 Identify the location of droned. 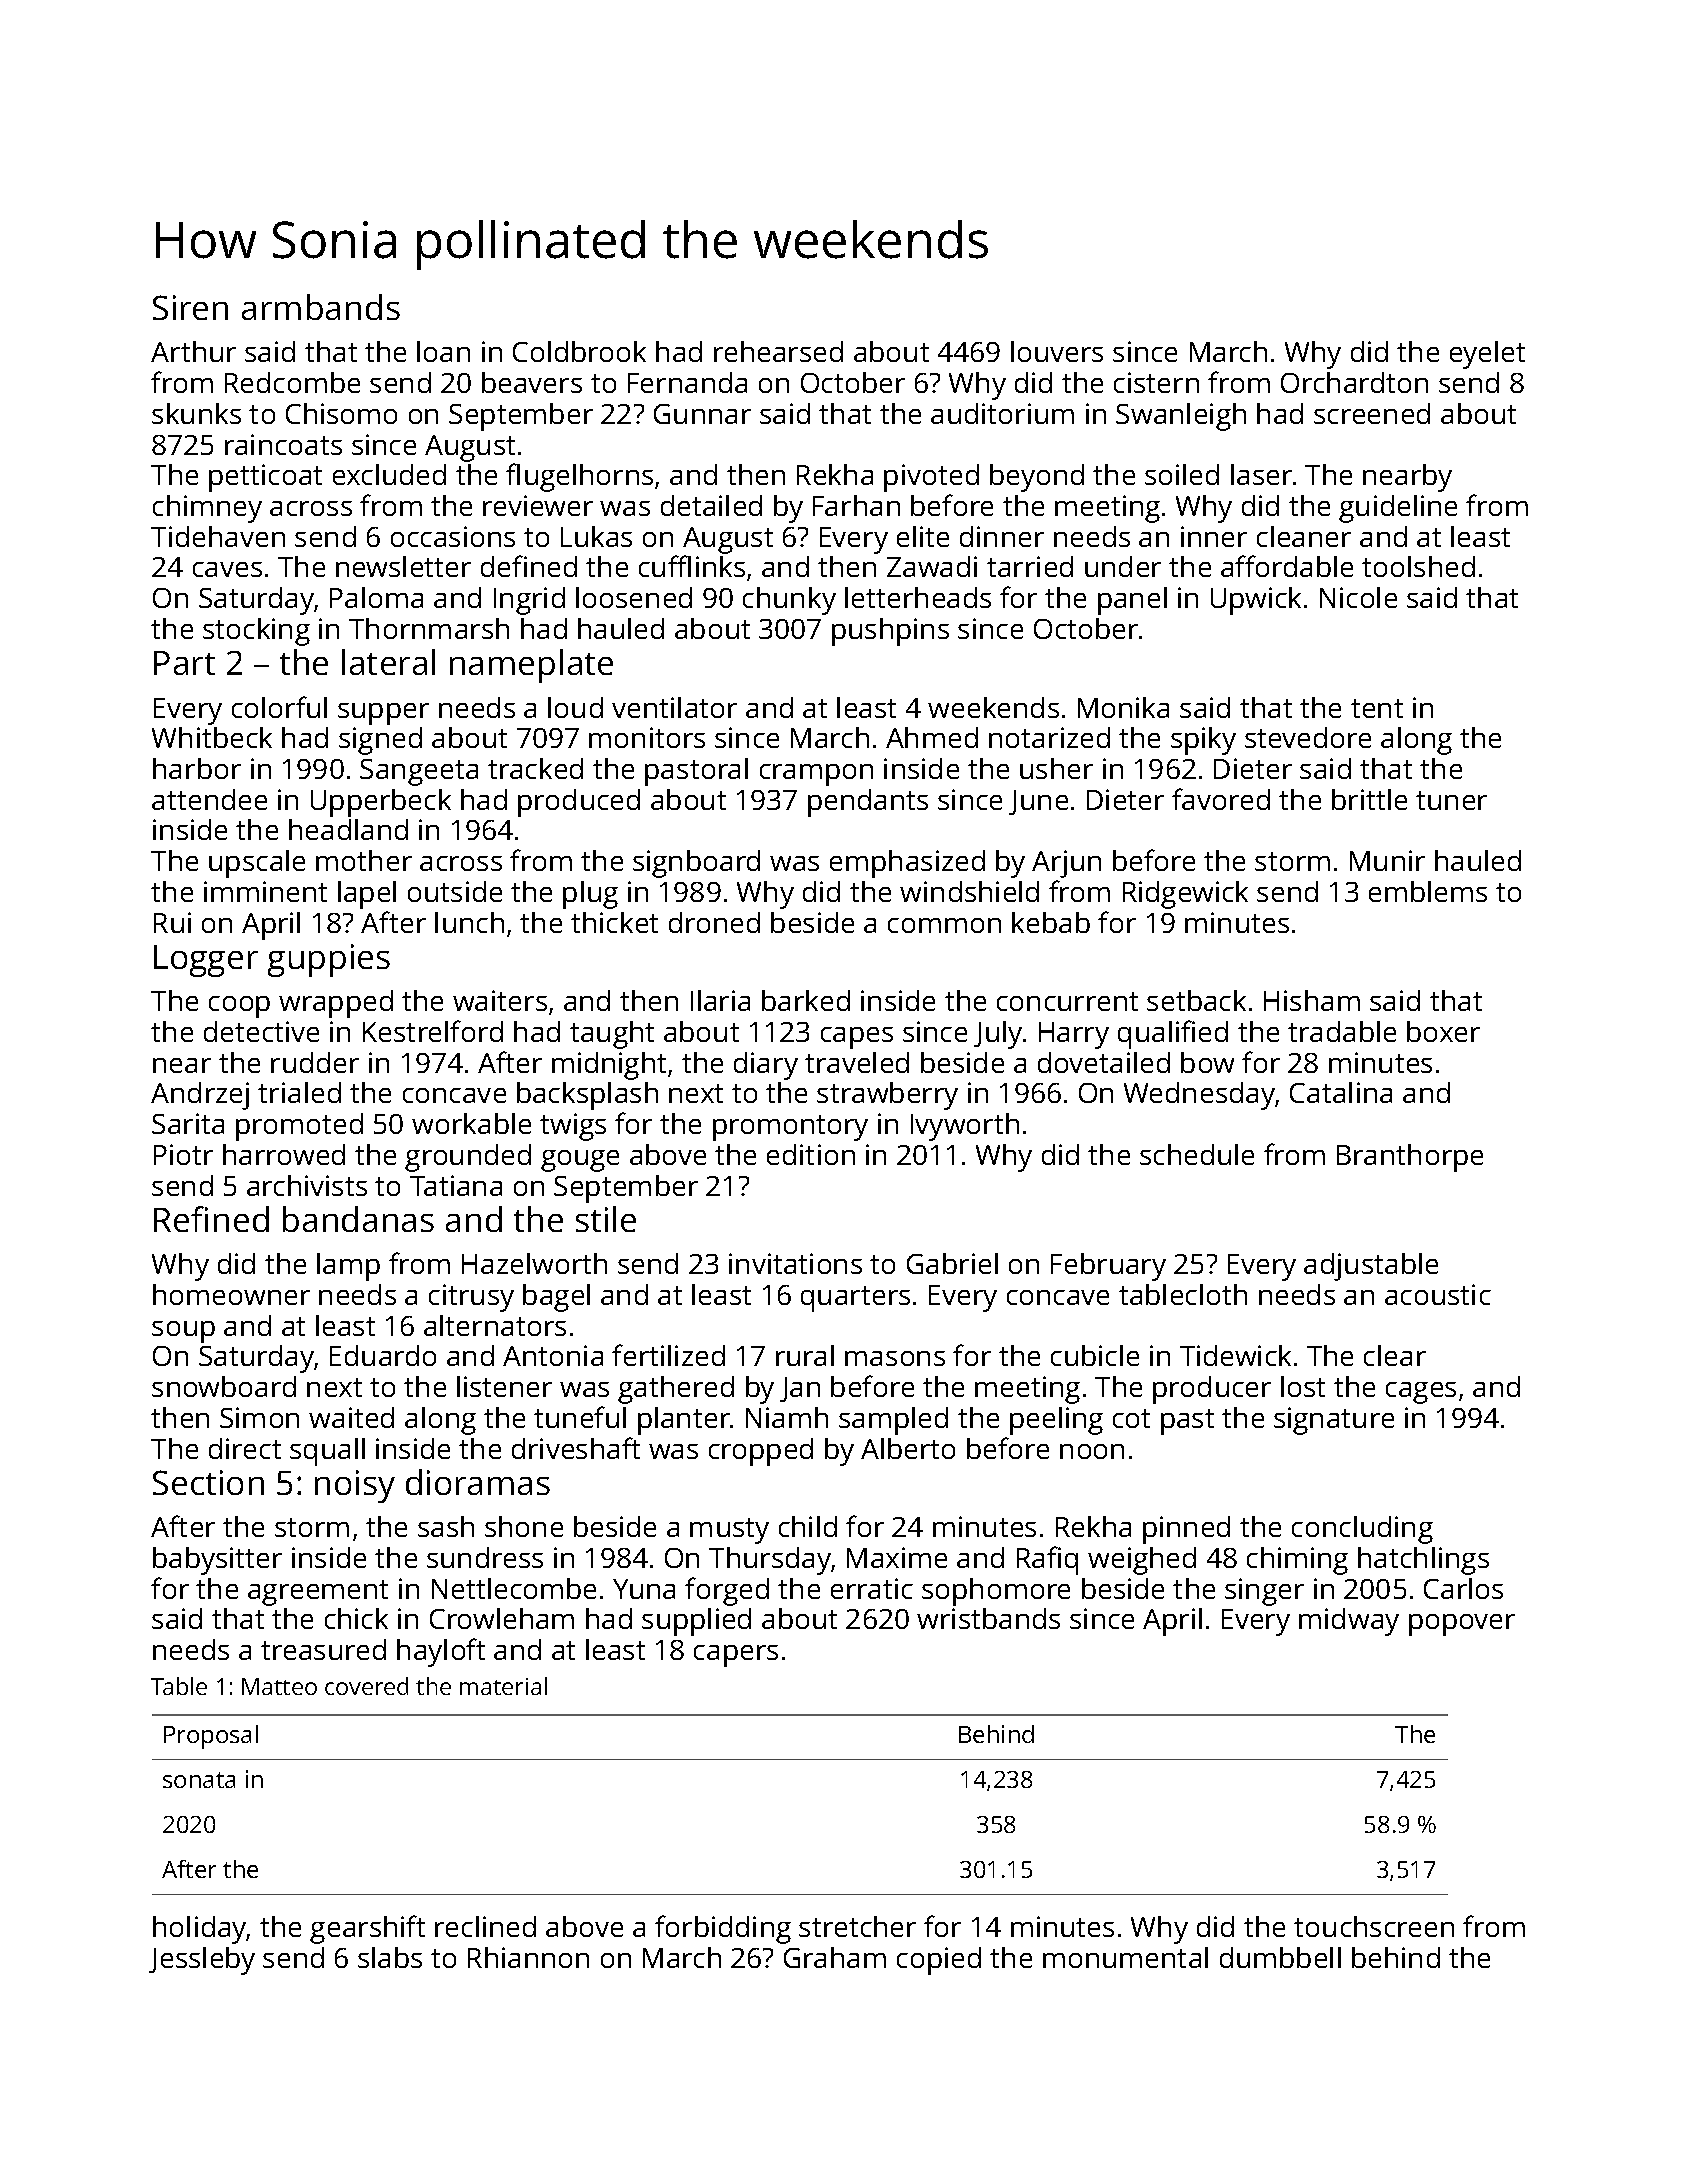
(714, 922).
